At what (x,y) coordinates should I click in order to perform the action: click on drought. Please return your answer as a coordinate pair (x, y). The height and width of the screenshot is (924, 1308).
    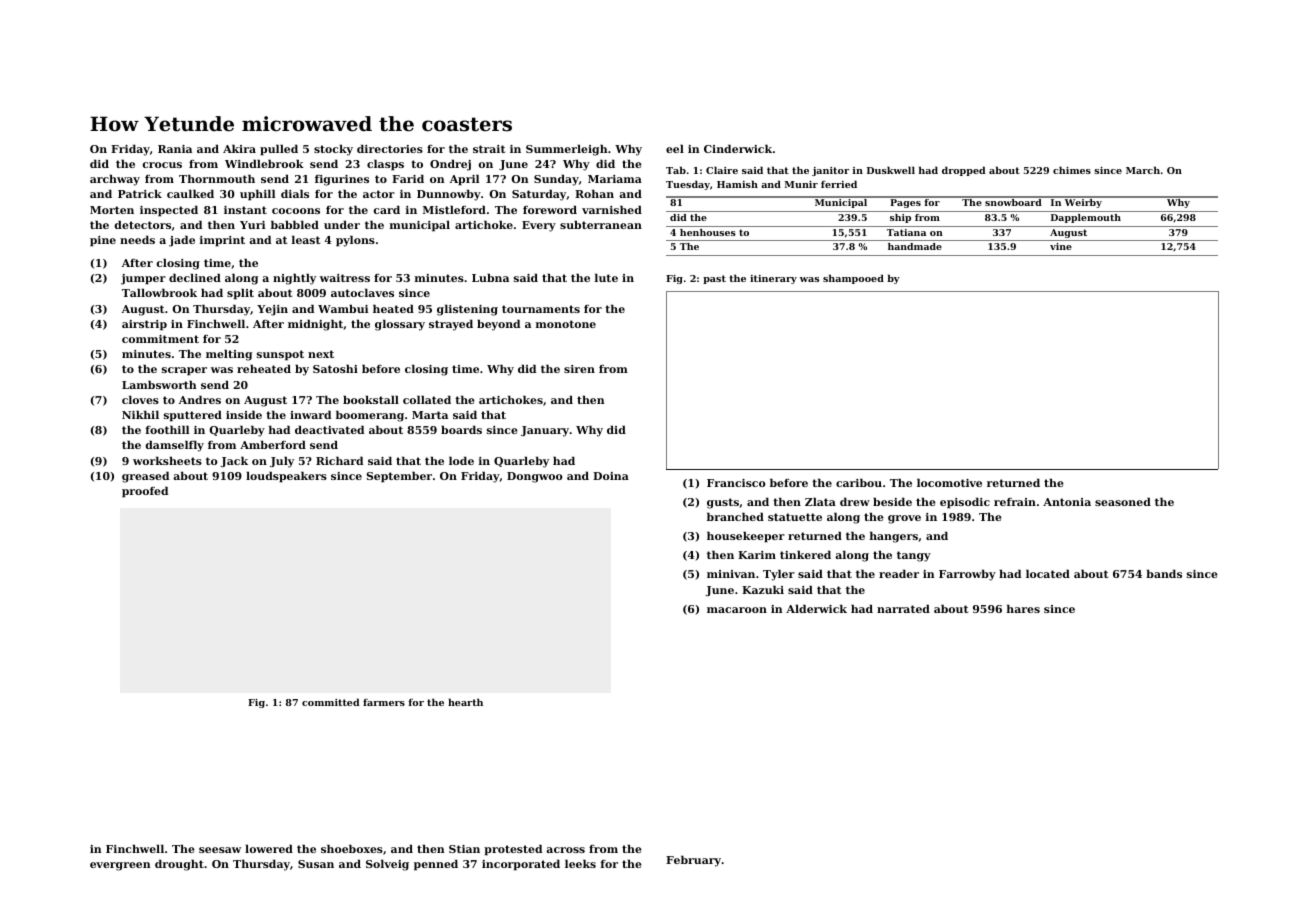
    Looking at the image, I should click on (179, 865).
